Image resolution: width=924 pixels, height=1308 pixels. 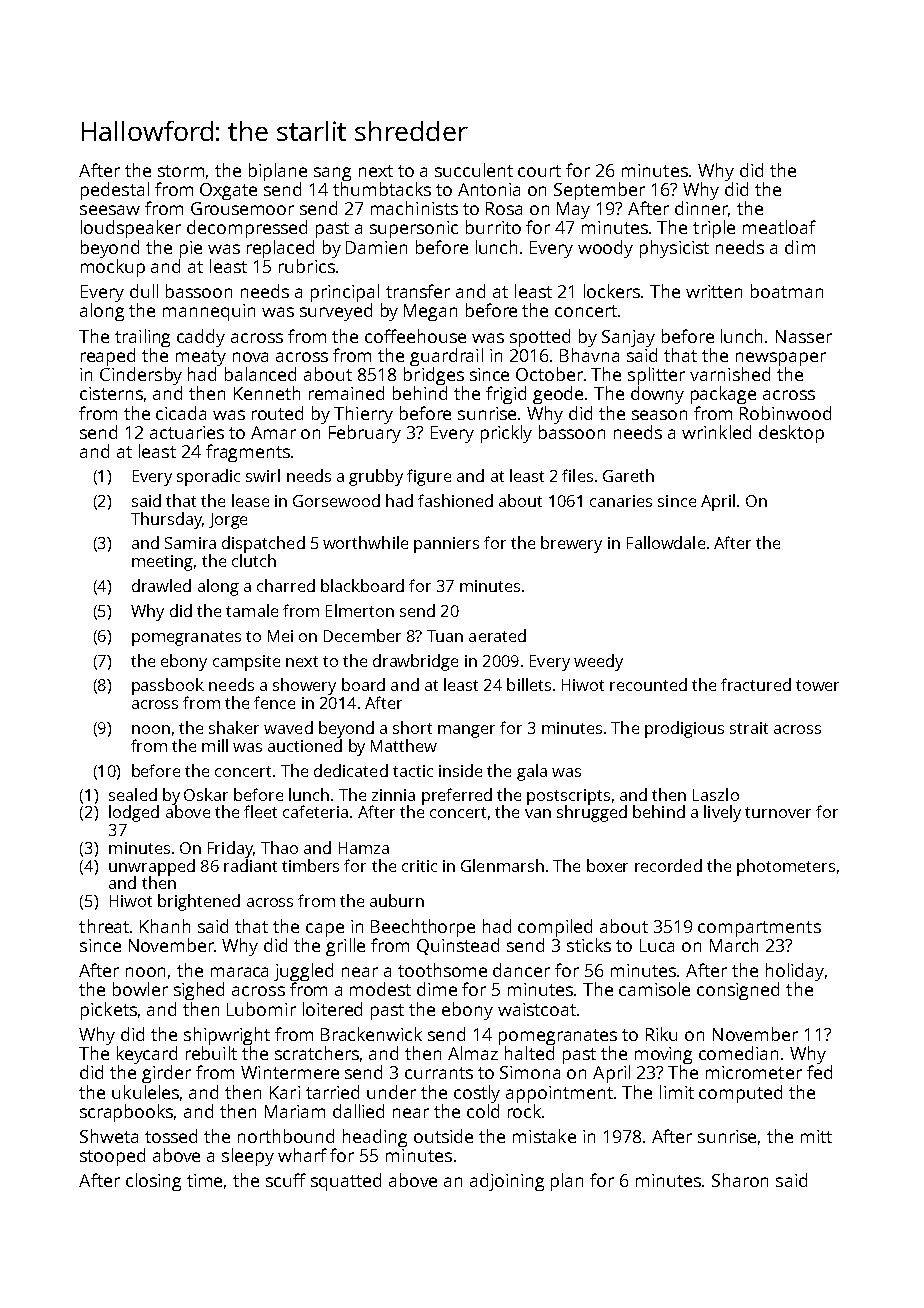 What do you see at coordinates (795, 972) in the page?
I see `holiday` at bounding box center [795, 972].
